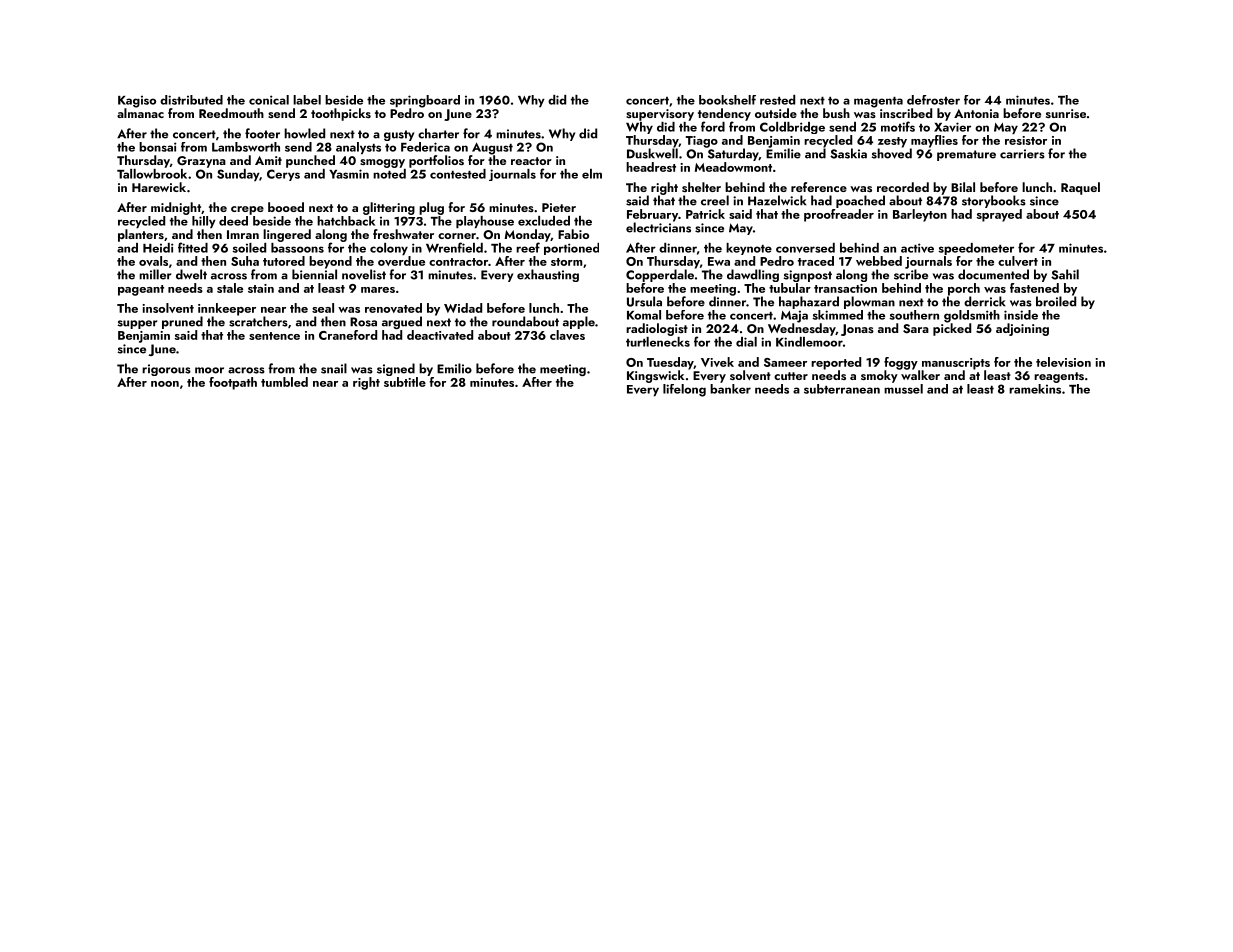  I want to click on fastened, so click(1034, 288).
